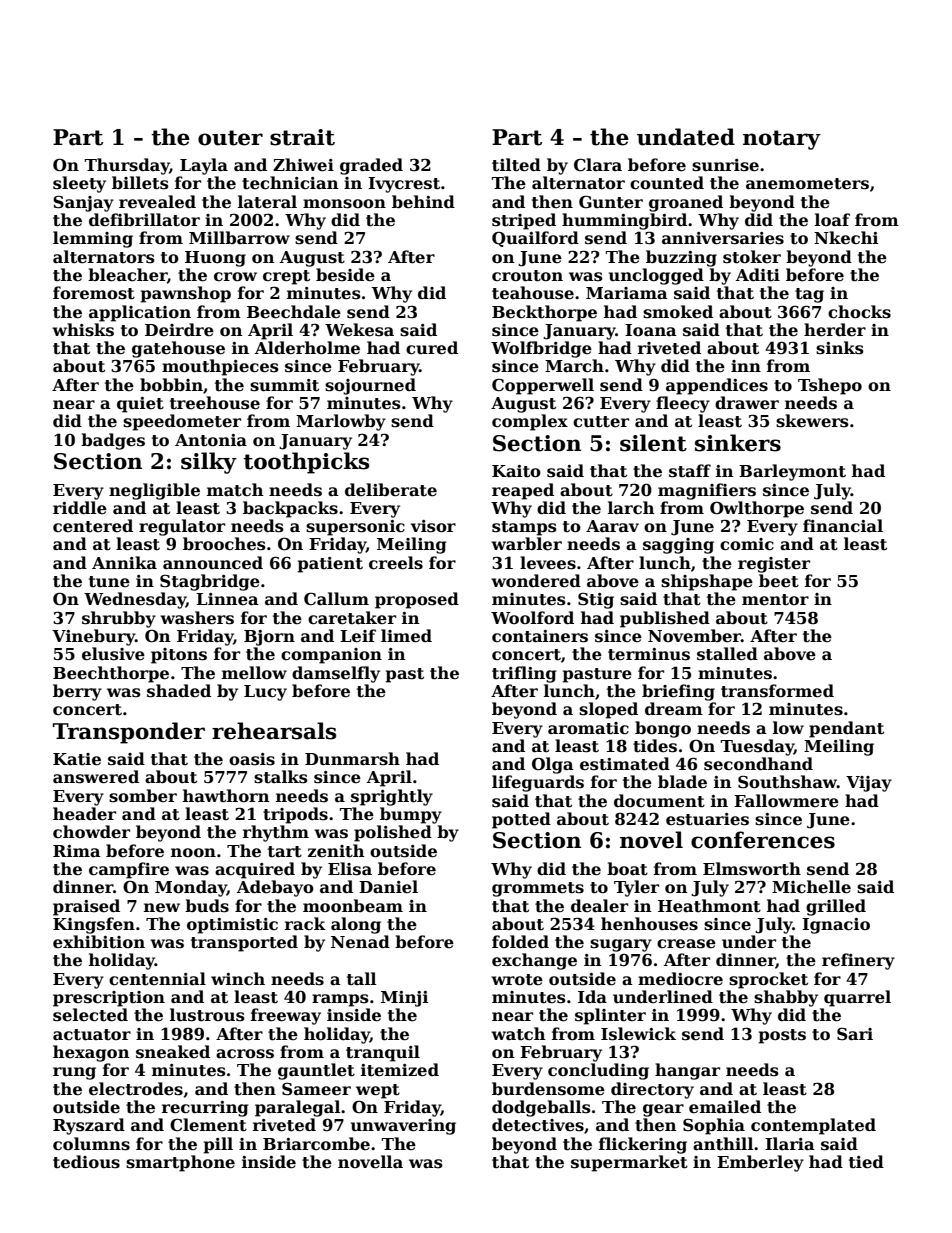  What do you see at coordinates (553, 765) in the screenshot?
I see `Olga` at bounding box center [553, 765].
